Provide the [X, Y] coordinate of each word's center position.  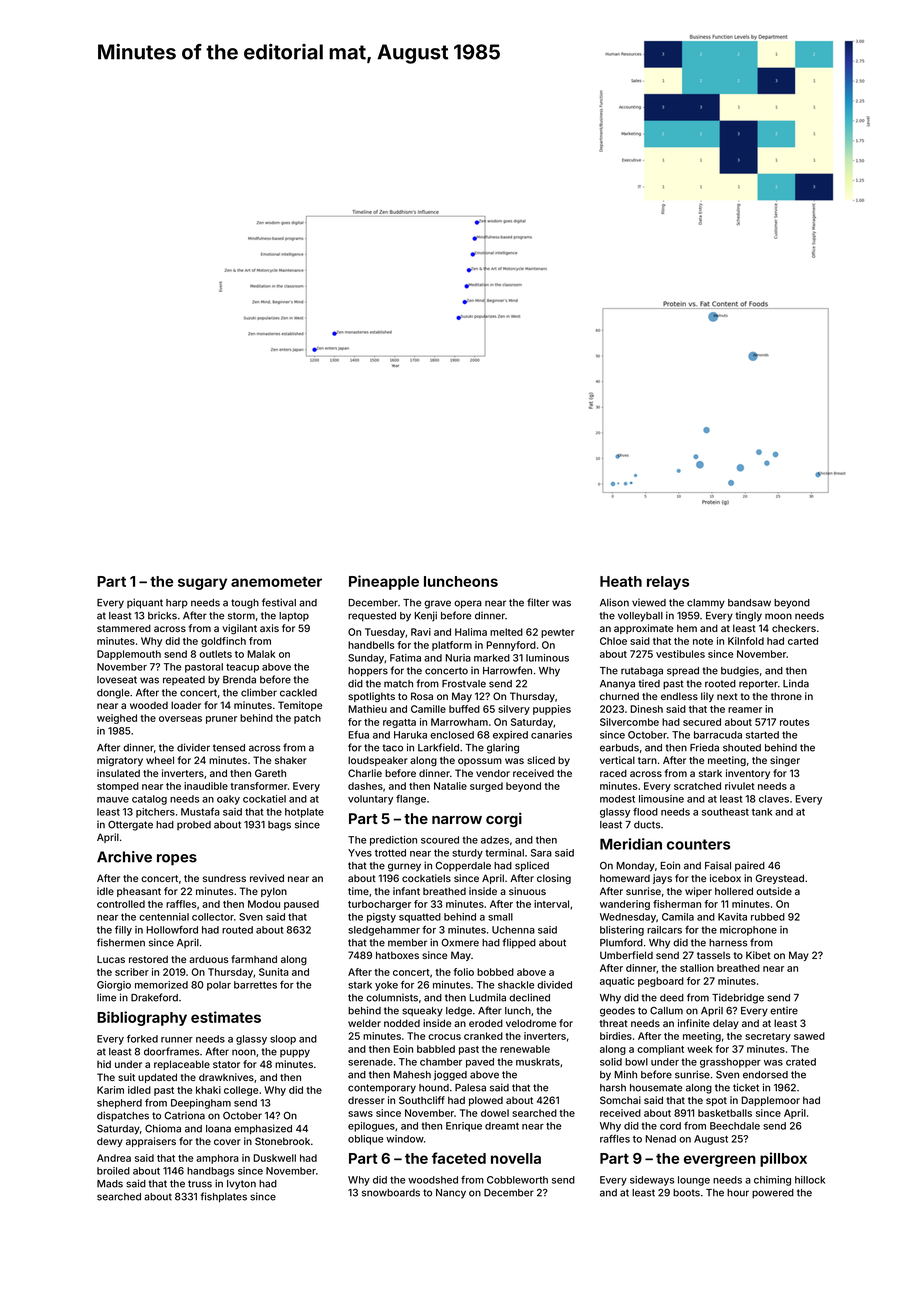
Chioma [163, 1128]
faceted [459, 1158]
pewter [558, 633]
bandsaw [749, 603]
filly [123, 931]
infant [406, 891]
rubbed [768, 917]
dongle [113, 694]
